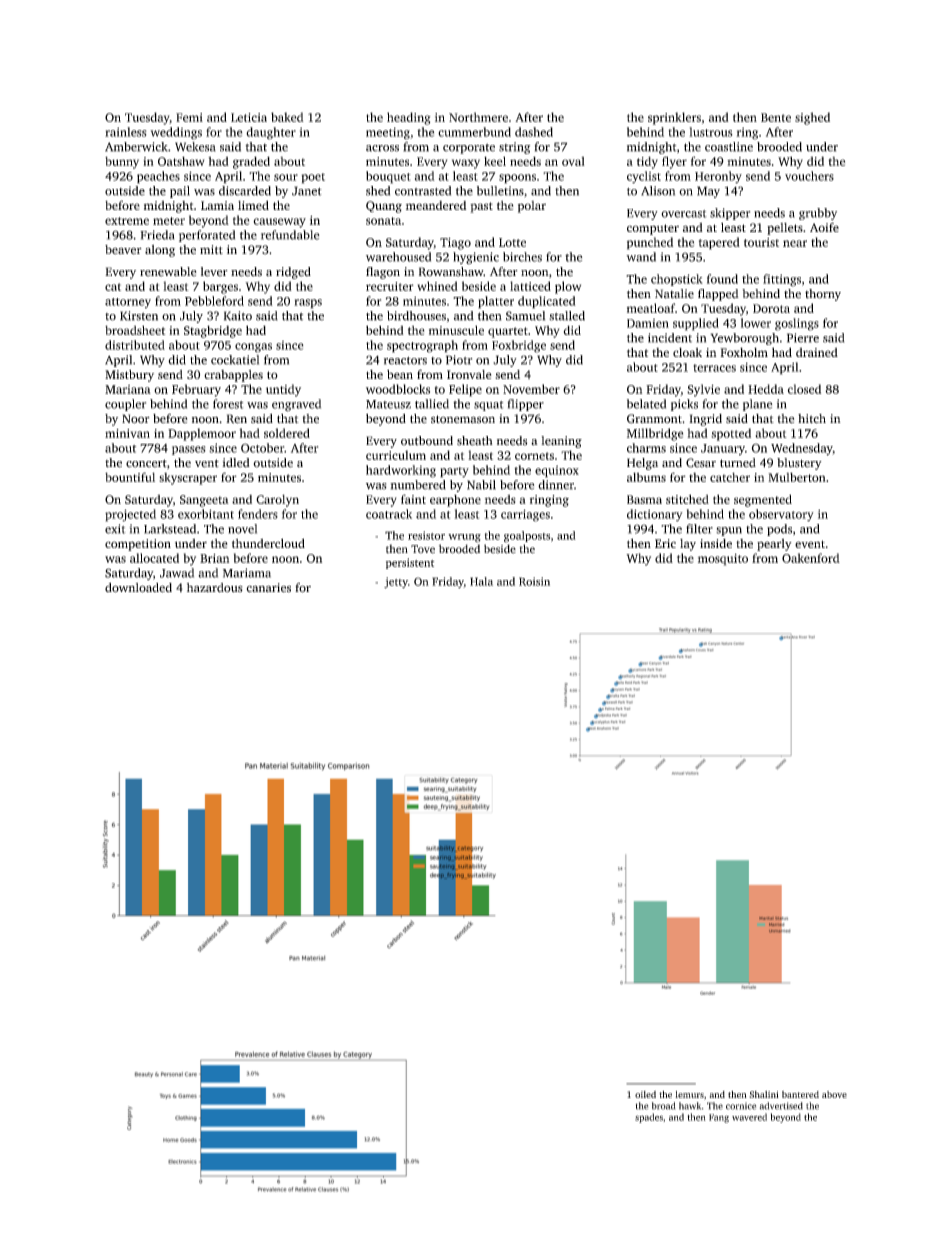 The image size is (952, 1233). What do you see at coordinates (817, 352) in the document?
I see `drained` at bounding box center [817, 352].
